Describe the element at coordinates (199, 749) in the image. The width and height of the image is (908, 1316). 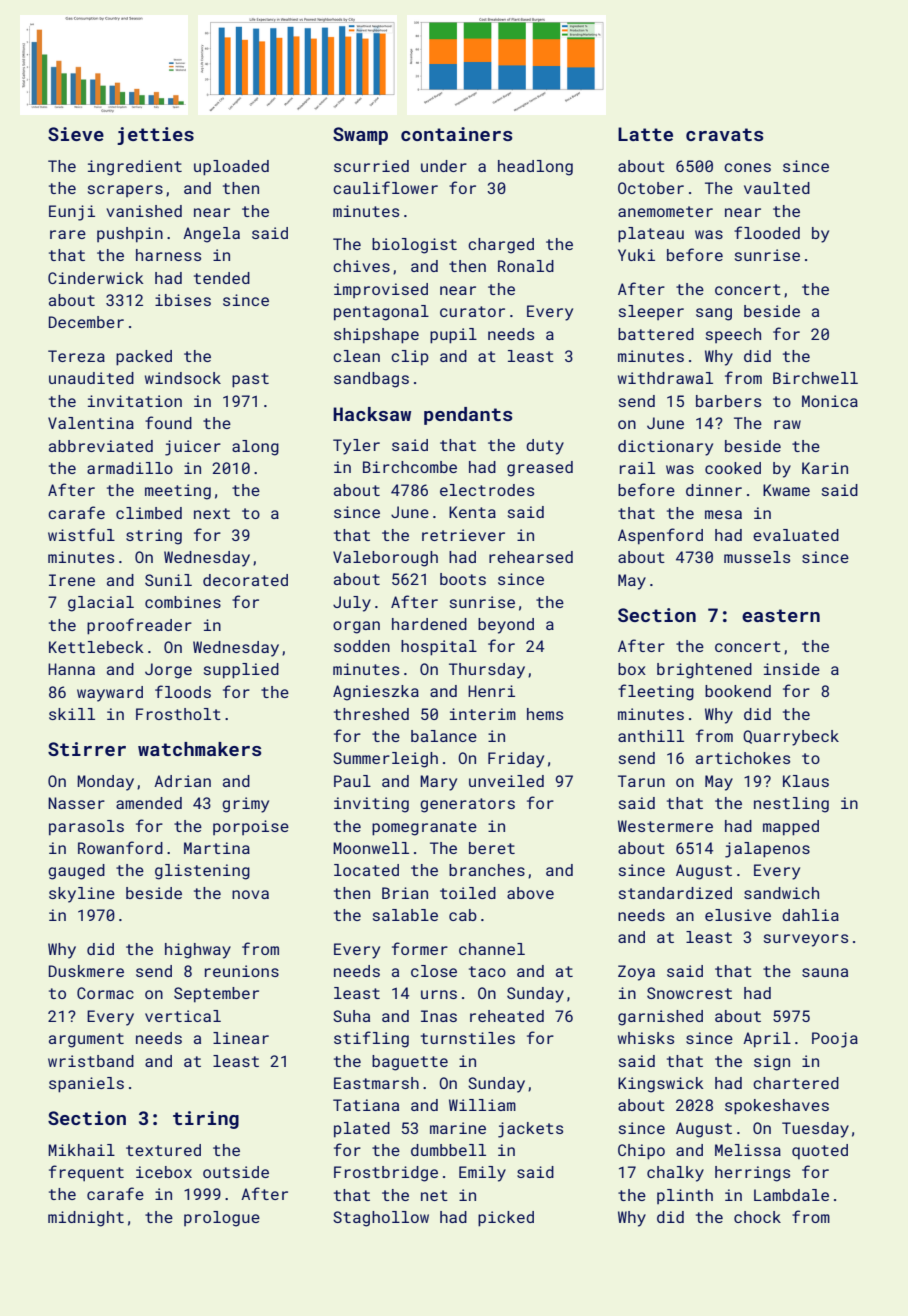
I see `watchmakers` at that location.
